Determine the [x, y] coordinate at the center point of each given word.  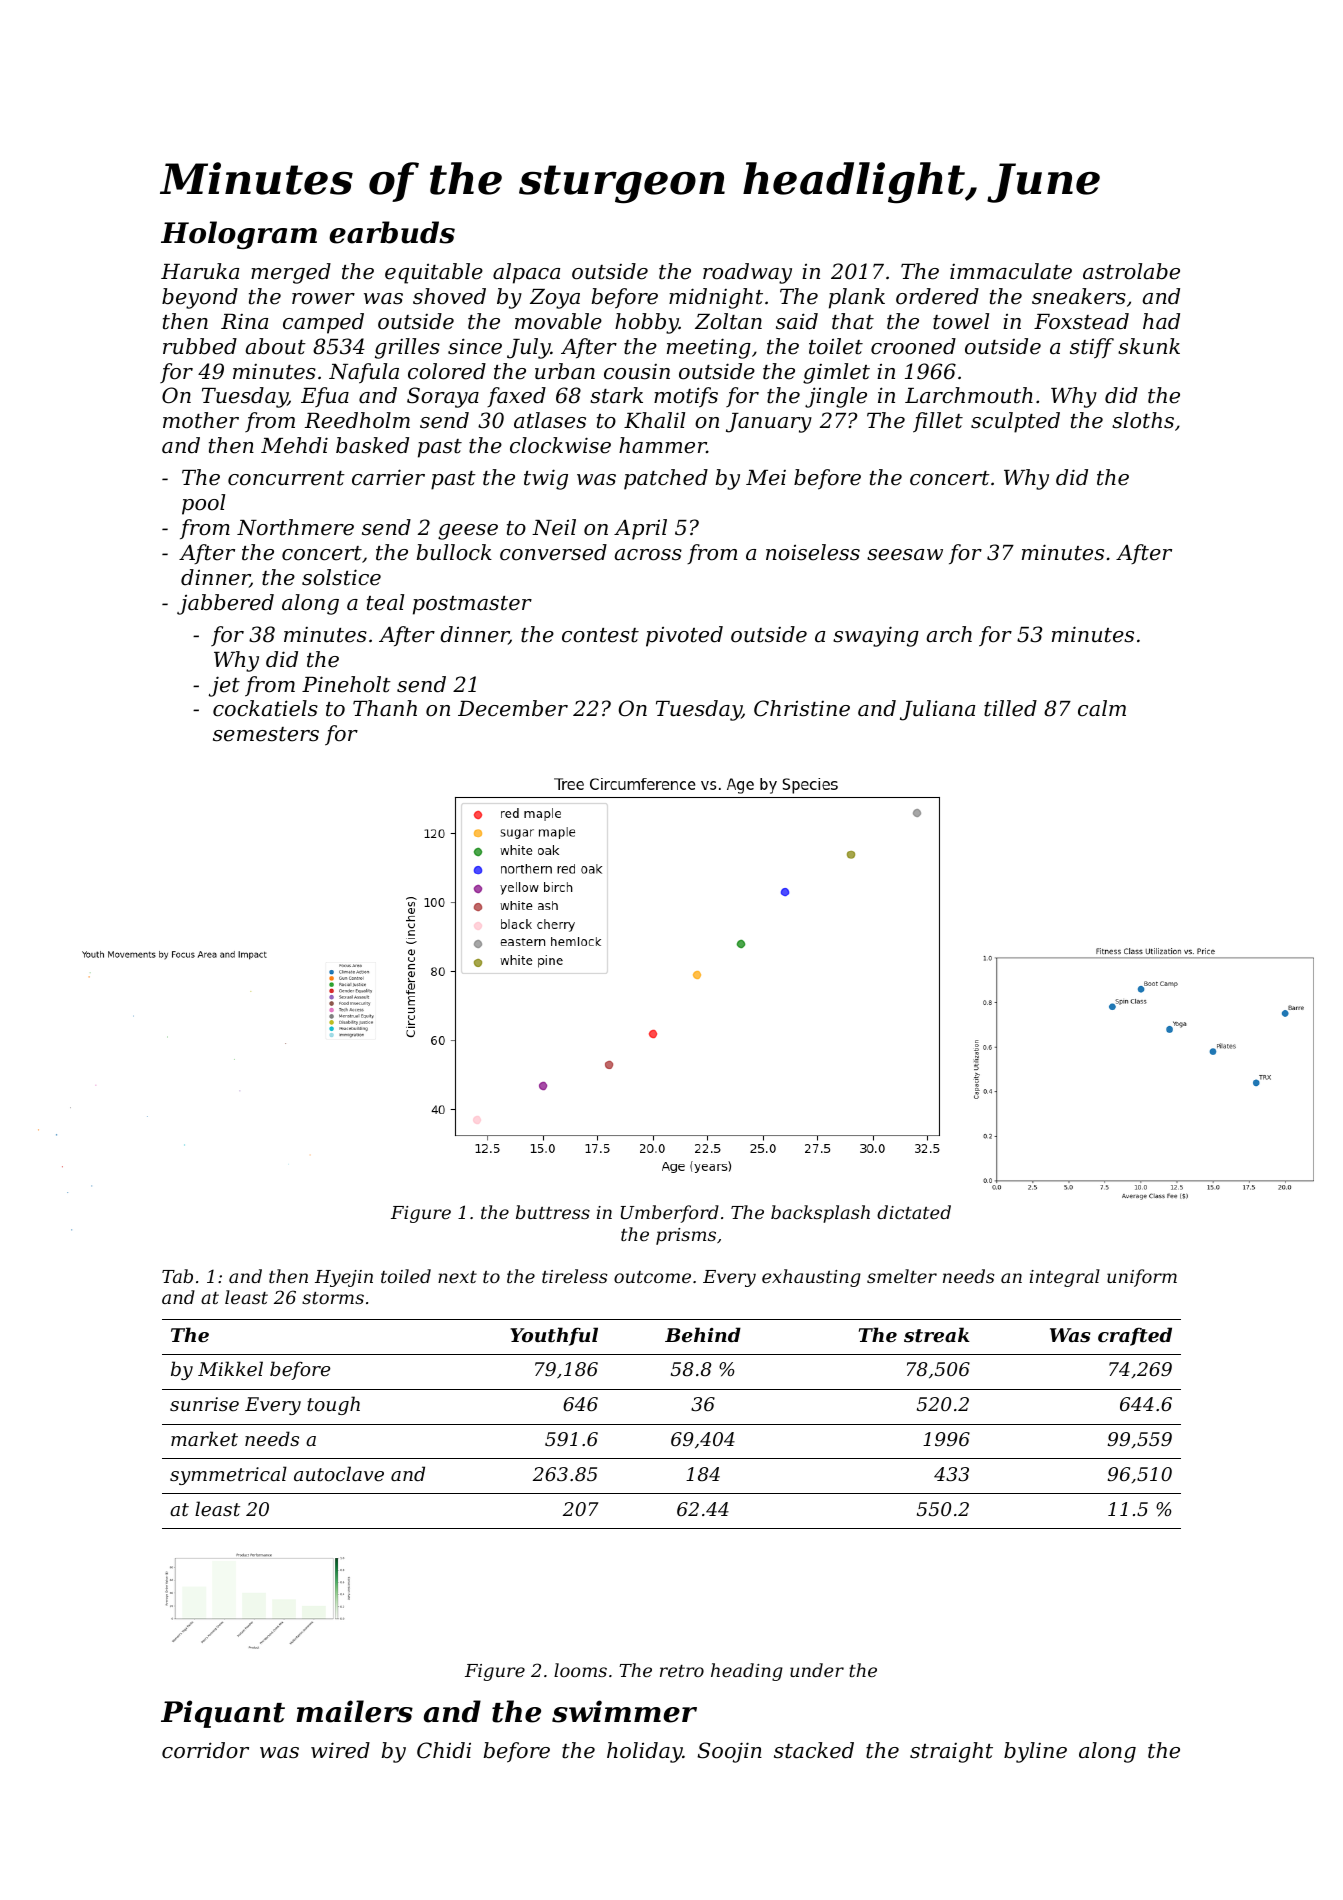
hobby [647, 323]
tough [333, 1405]
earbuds [392, 232]
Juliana [937, 710]
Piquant [223, 1714]
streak [937, 1335]
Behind [703, 1334]
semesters [266, 734]
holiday [645, 1752]
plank [857, 298]
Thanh [385, 708]
